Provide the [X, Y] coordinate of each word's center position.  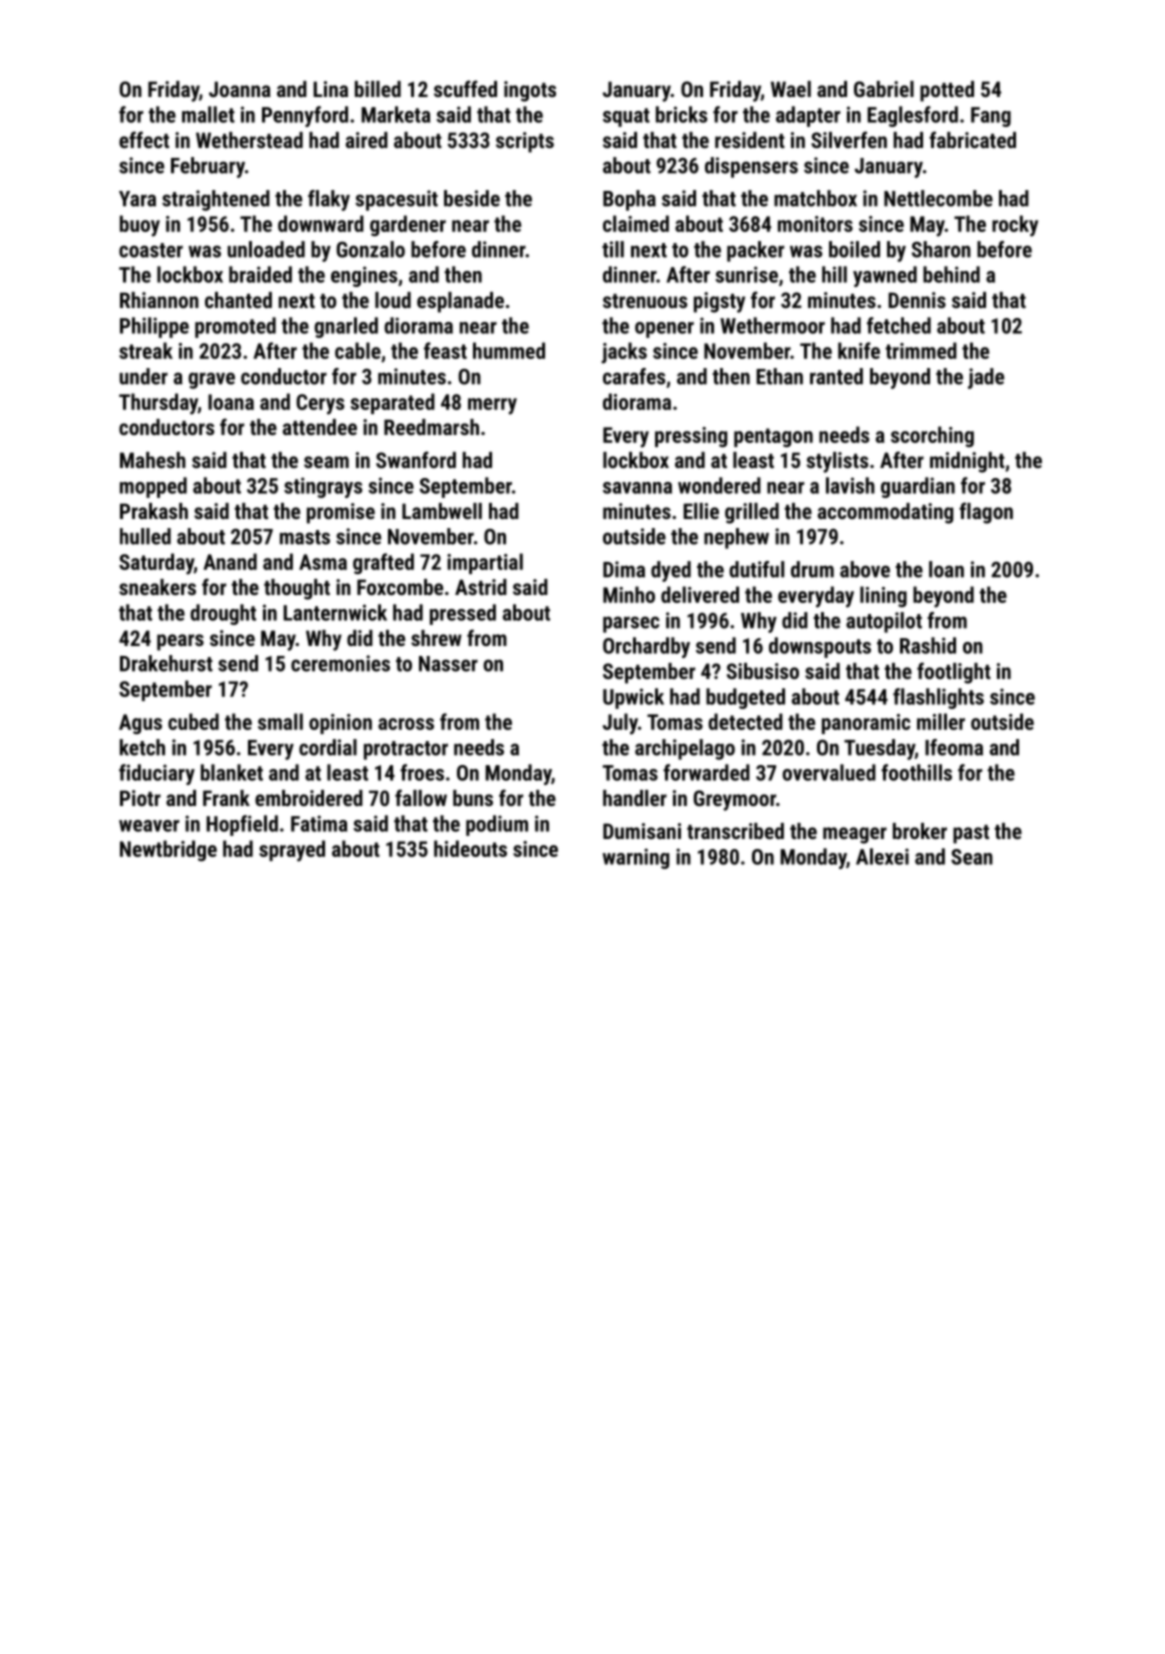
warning [635, 858]
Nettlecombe [938, 198]
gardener [408, 225]
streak [146, 350]
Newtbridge [168, 850]
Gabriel [884, 89]
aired [367, 140]
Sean [972, 857]
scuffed [465, 88]
